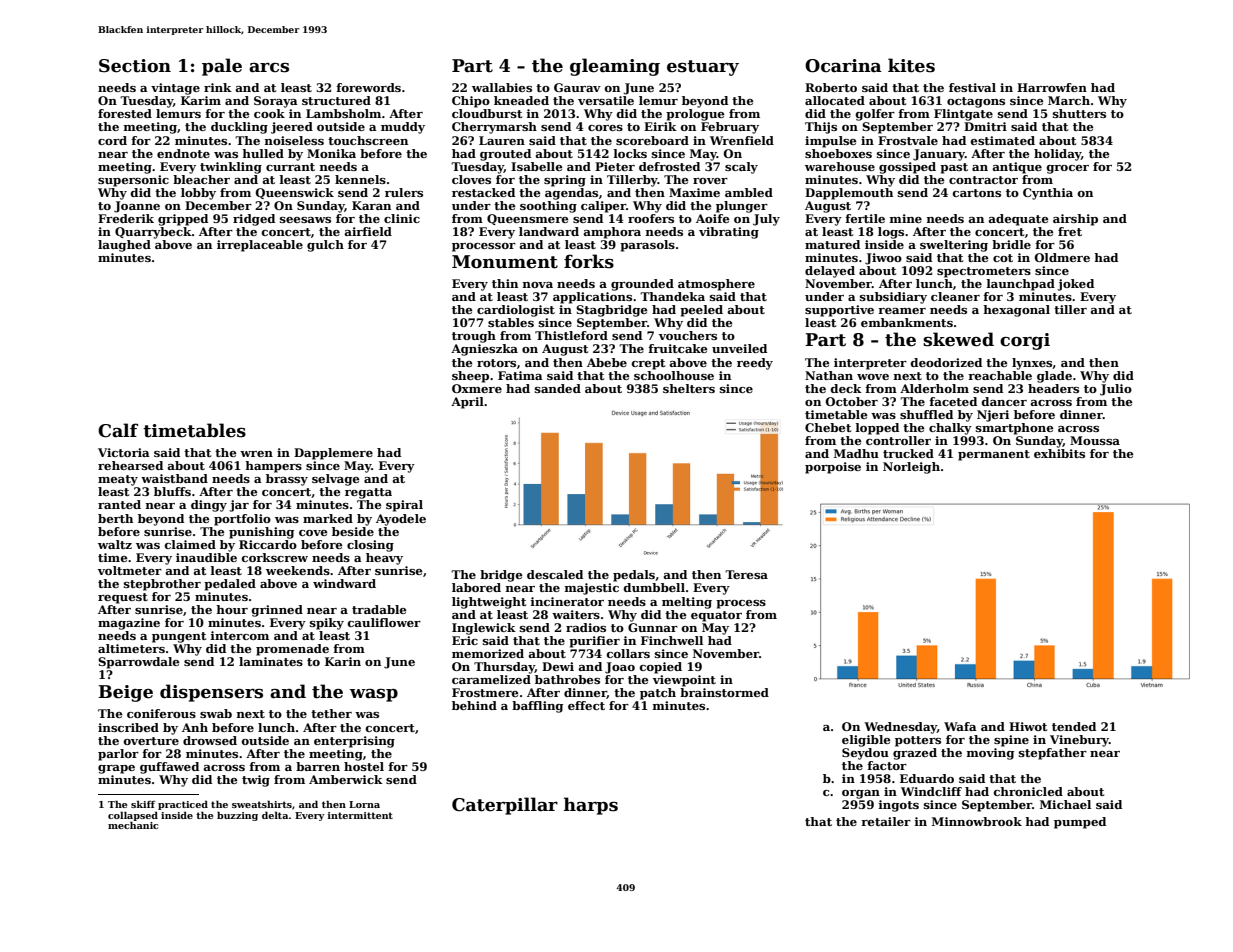  I want to click on supersonic, so click(133, 181).
